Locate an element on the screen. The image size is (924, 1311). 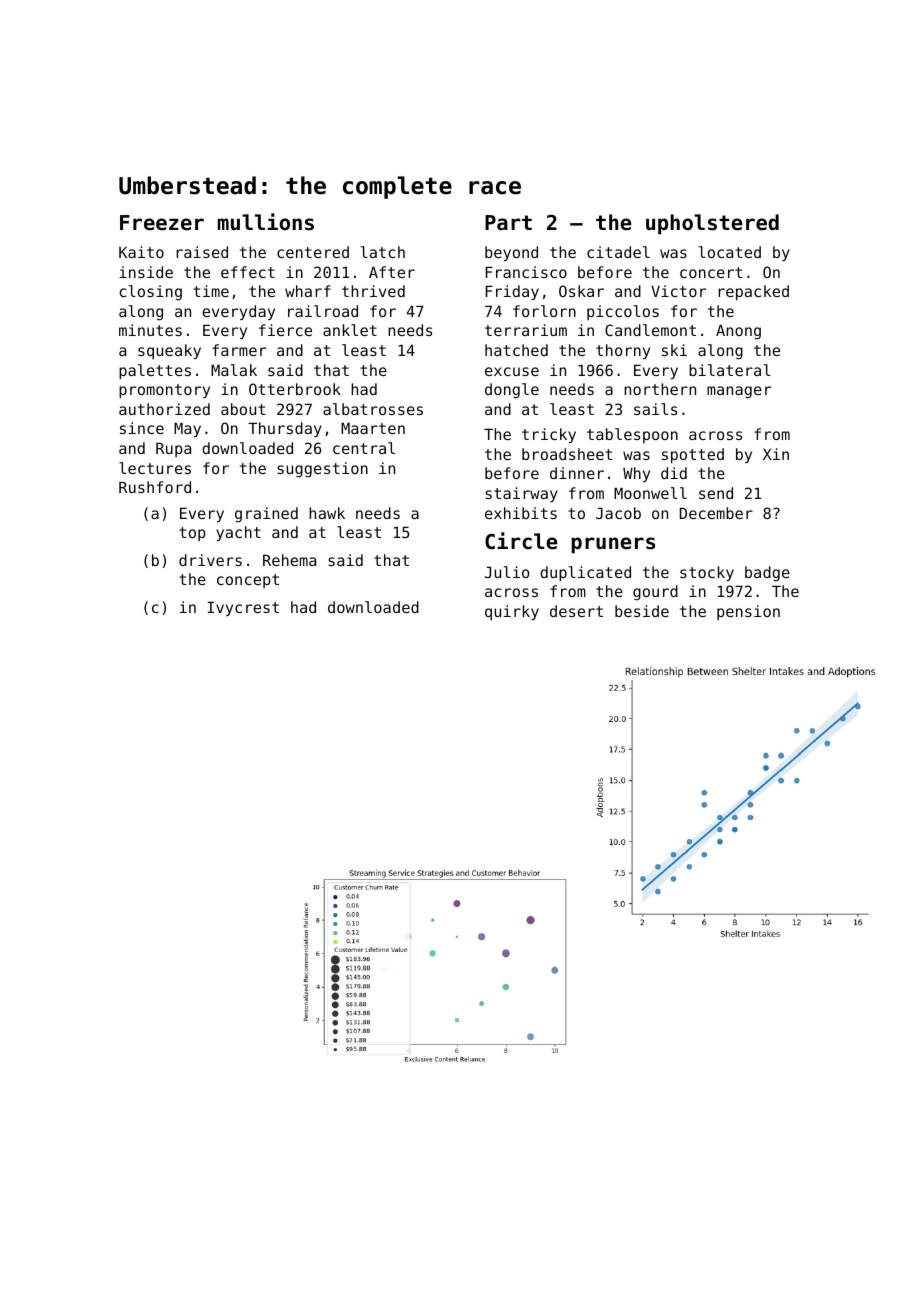
Freezer is located at coordinates (162, 223).
